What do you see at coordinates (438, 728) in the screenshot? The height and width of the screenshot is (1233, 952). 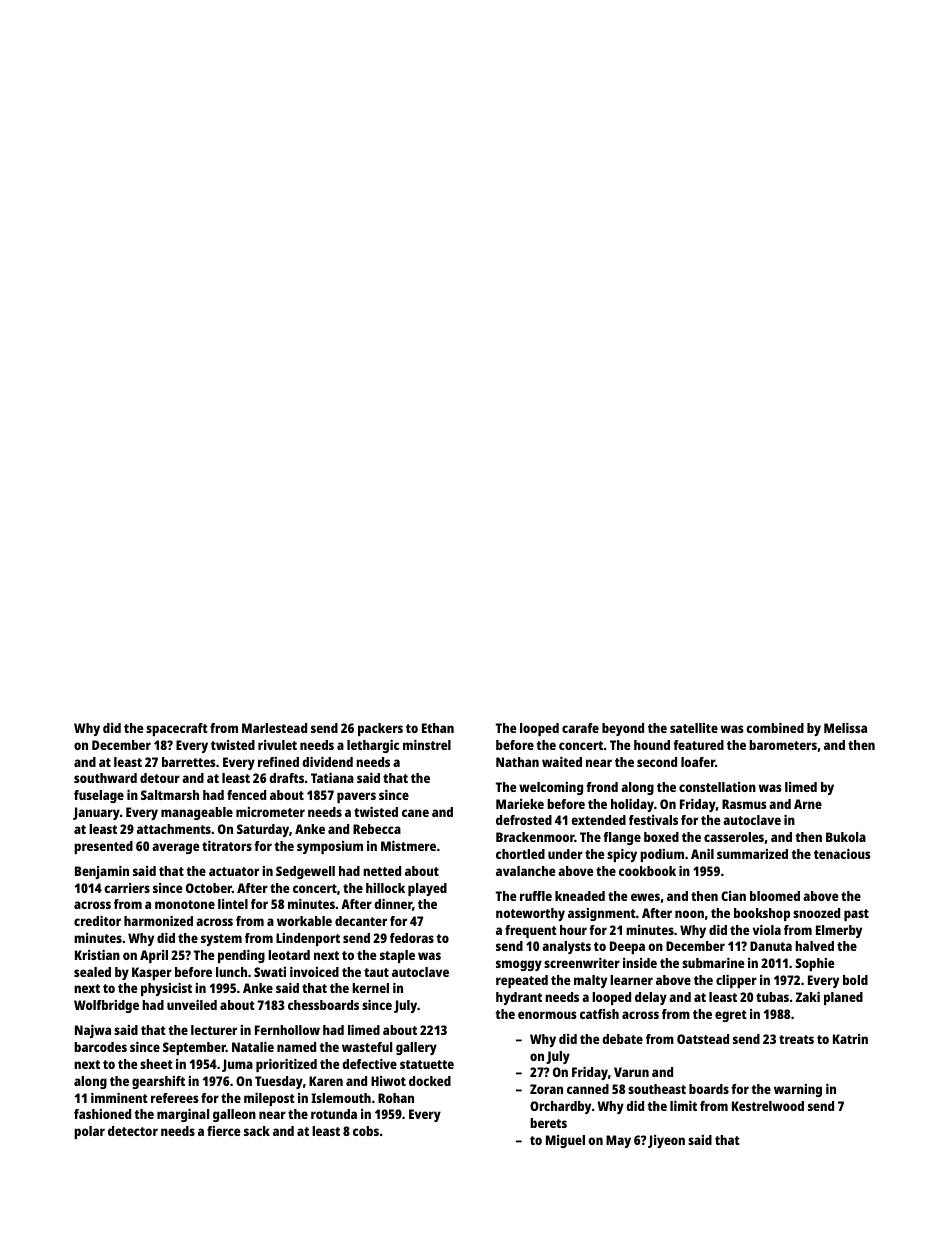 I see `Ethan` at bounding box center [438, 728].
